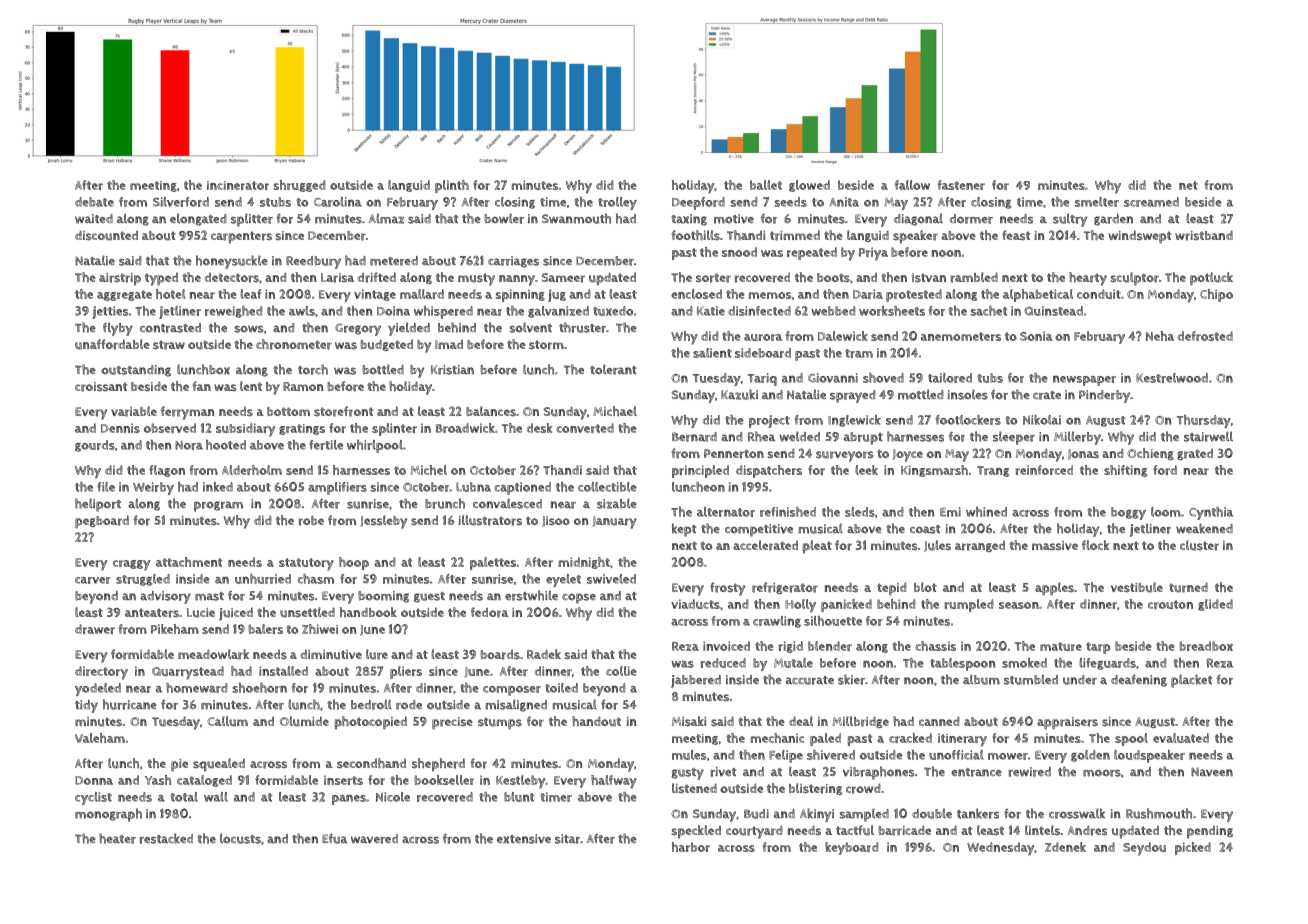 The image size is (1308, 924). I want to click on tuxedo, so click(613, 311).
